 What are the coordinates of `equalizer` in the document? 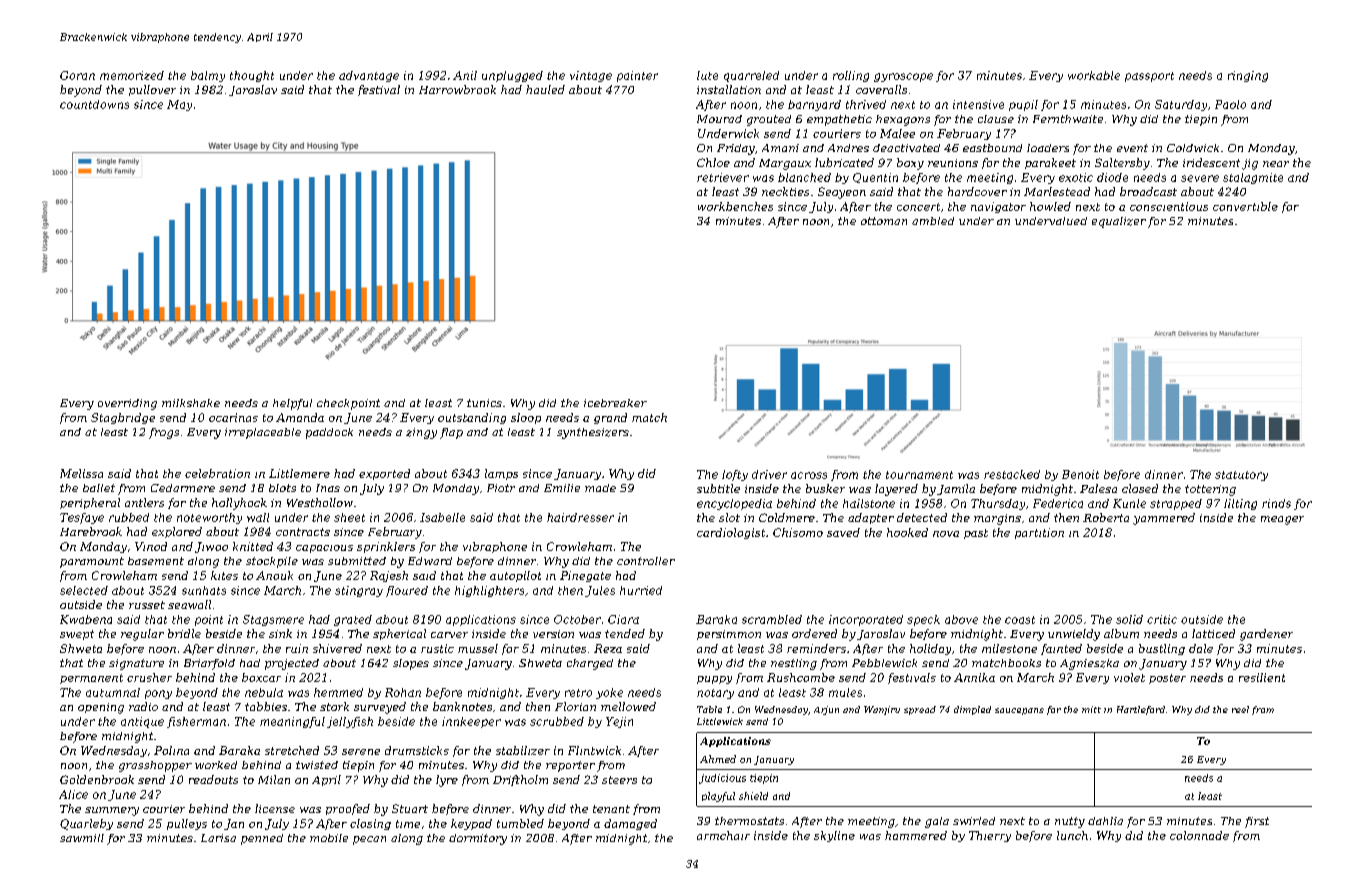 It's located at (1119, 222).
